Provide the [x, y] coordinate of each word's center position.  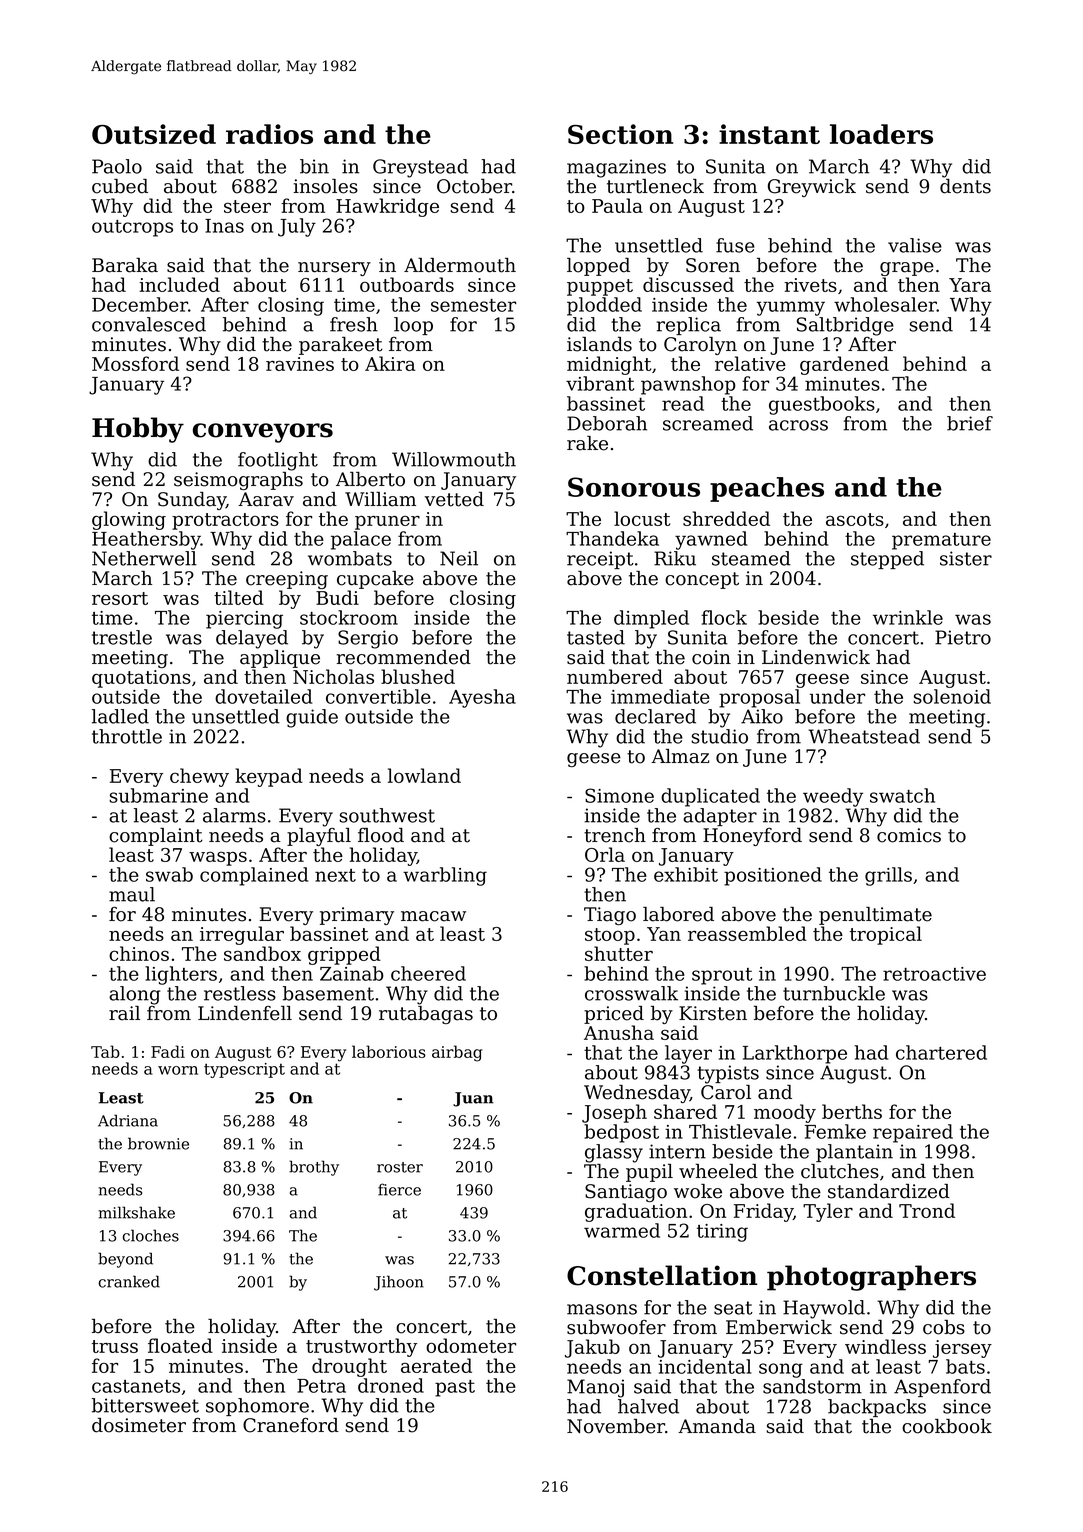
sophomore [257, 1407]
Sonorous [634, 487]
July [297, 227]
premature [941, 541]
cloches [151, 1235]
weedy [833, 797]
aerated [436, 1365]
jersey [962, 1349]
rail [124, 1013]
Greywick [812, 188]
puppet [600, 287]
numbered [615, 676]
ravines [300, 364]
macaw [433, 916]
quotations [141, 679]
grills [888, 876]
